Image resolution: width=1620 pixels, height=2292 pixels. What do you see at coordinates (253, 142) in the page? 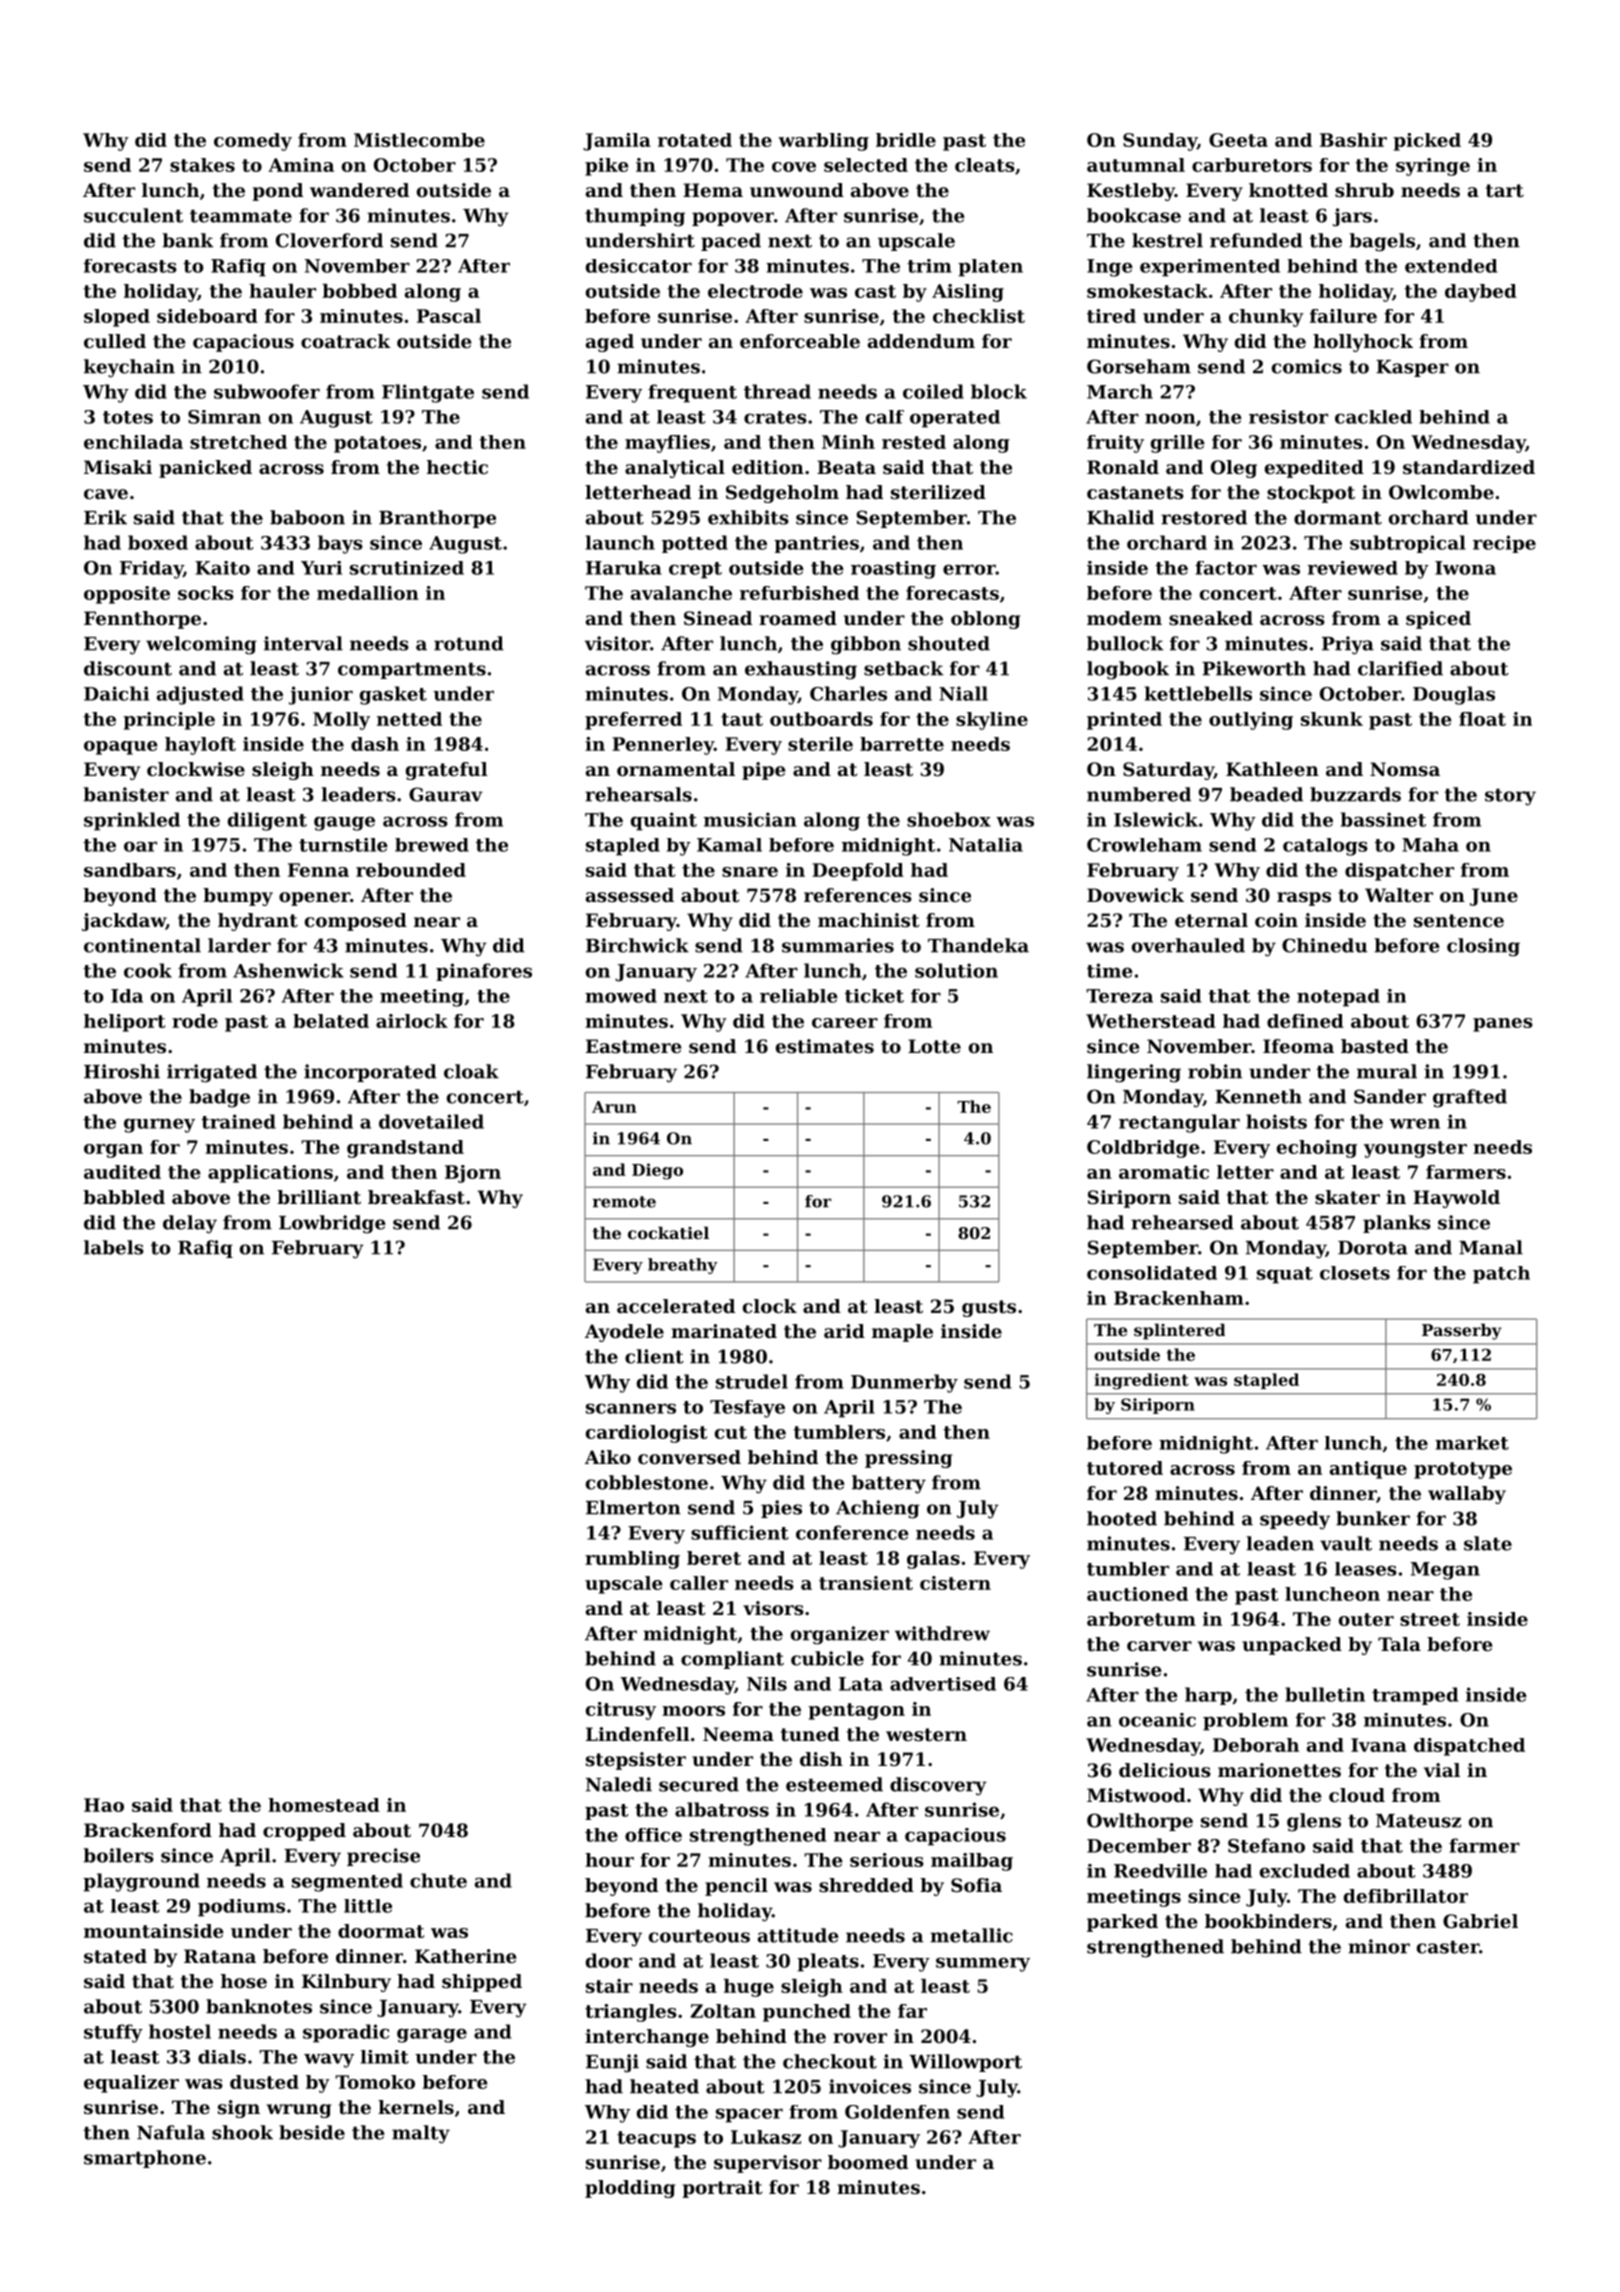
I see `comedy` at bounding box center [253, 142].
